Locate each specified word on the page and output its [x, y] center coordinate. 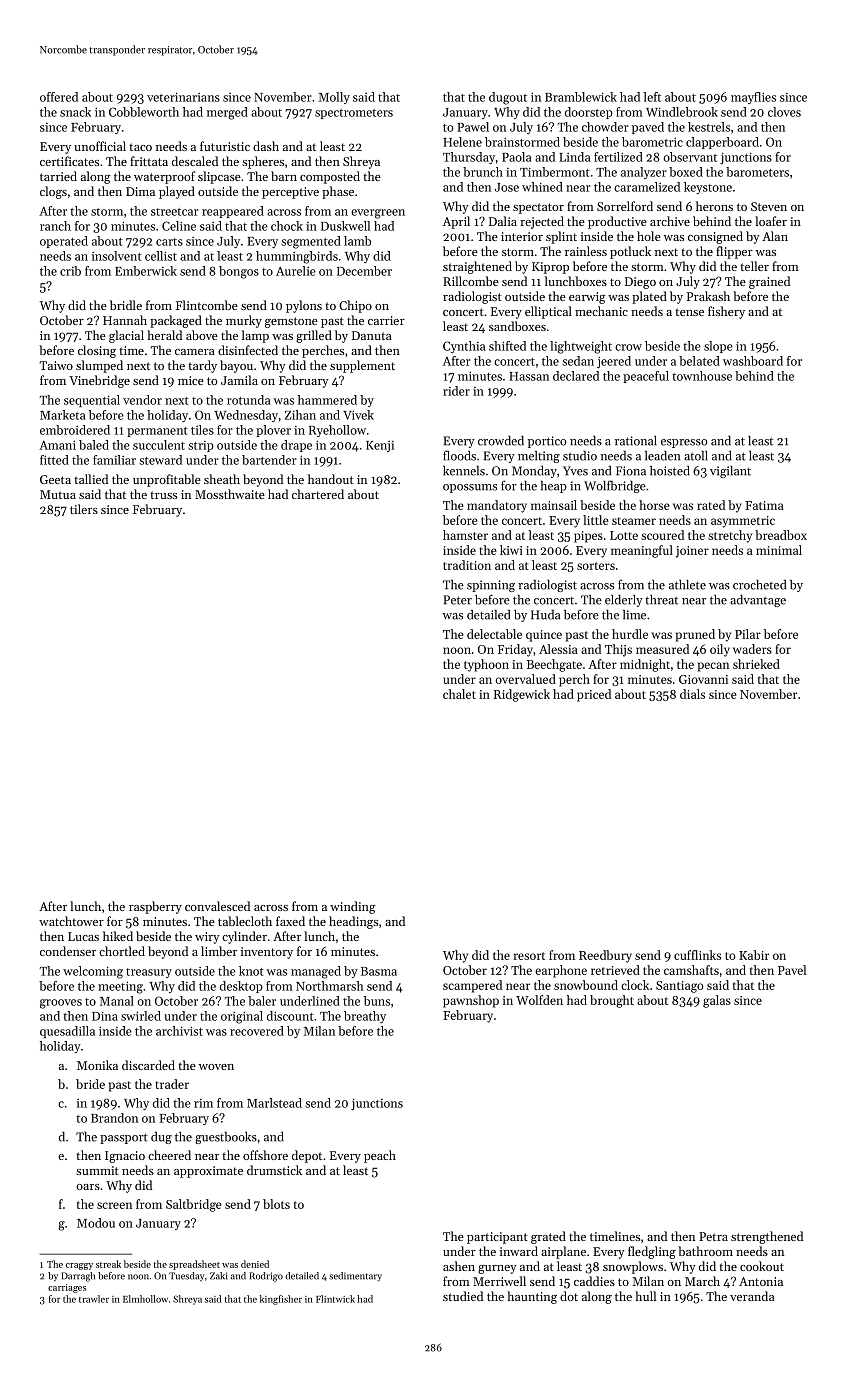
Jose [507, 187]
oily [720, 650]
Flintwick [335, 1299]
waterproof [164, 177]
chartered [318, 494]
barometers [757, 172]
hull [645, 1296]
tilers [84, 509]
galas [717, 1001]
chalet [459, 694]
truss [164, 495]
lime [634, 615]
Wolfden [539, 1000]
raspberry [155, 907]
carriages [67, 1288]
